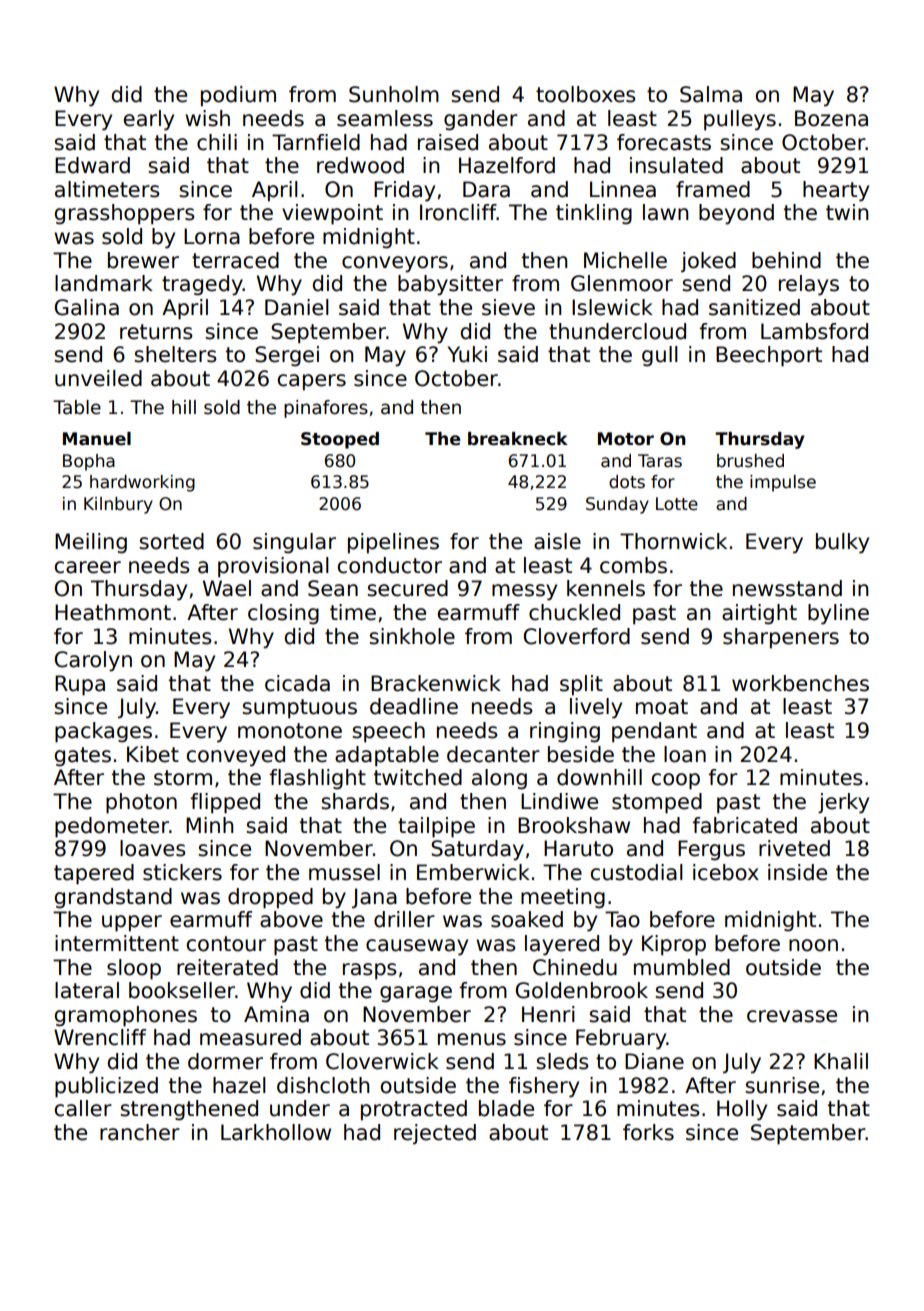  Describe the element at coordinates (708, 262) in the screenshot. I see `joked` at that location.
